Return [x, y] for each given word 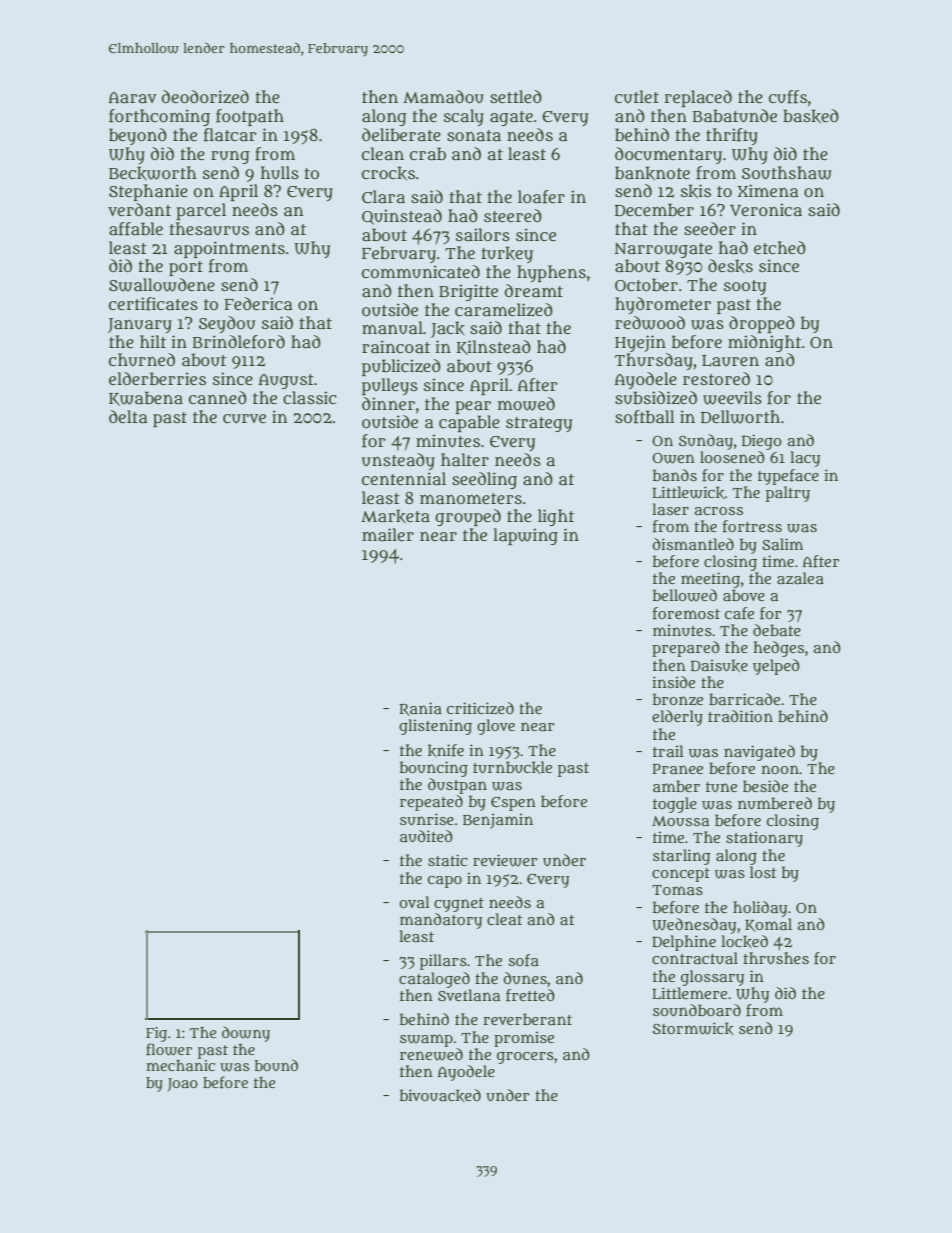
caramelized [504, 310]
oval [414, 902]
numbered [775, 803]
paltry [788, 494]
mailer [388, 535]
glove [496, 727]
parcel [201, 211]
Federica [258, 304]
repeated [431, 803]
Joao [182, 1085]
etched [780, 247]
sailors [483, 235]
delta [128, 417]
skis [696, 191]
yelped [776, 667]
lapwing [525, 536]
